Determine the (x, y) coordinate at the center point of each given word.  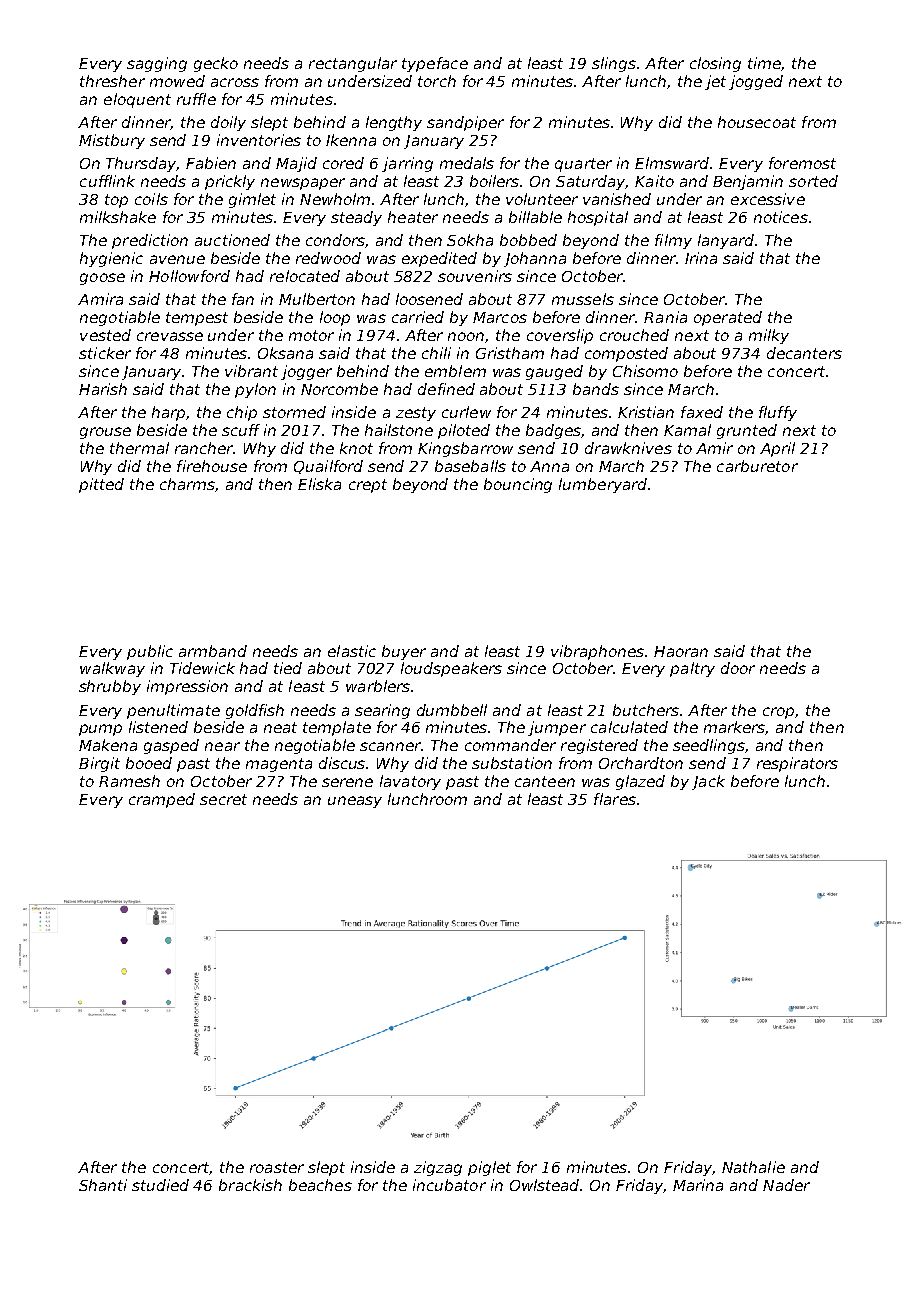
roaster (277, 1167)
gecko (216, 64)
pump (100, 730)
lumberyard (603, 485)
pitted (101, 485)
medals (467, 163)
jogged (756, 82)
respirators (797, 764)
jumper (557, 728)
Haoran (681, 651)
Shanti (103, 1185)
